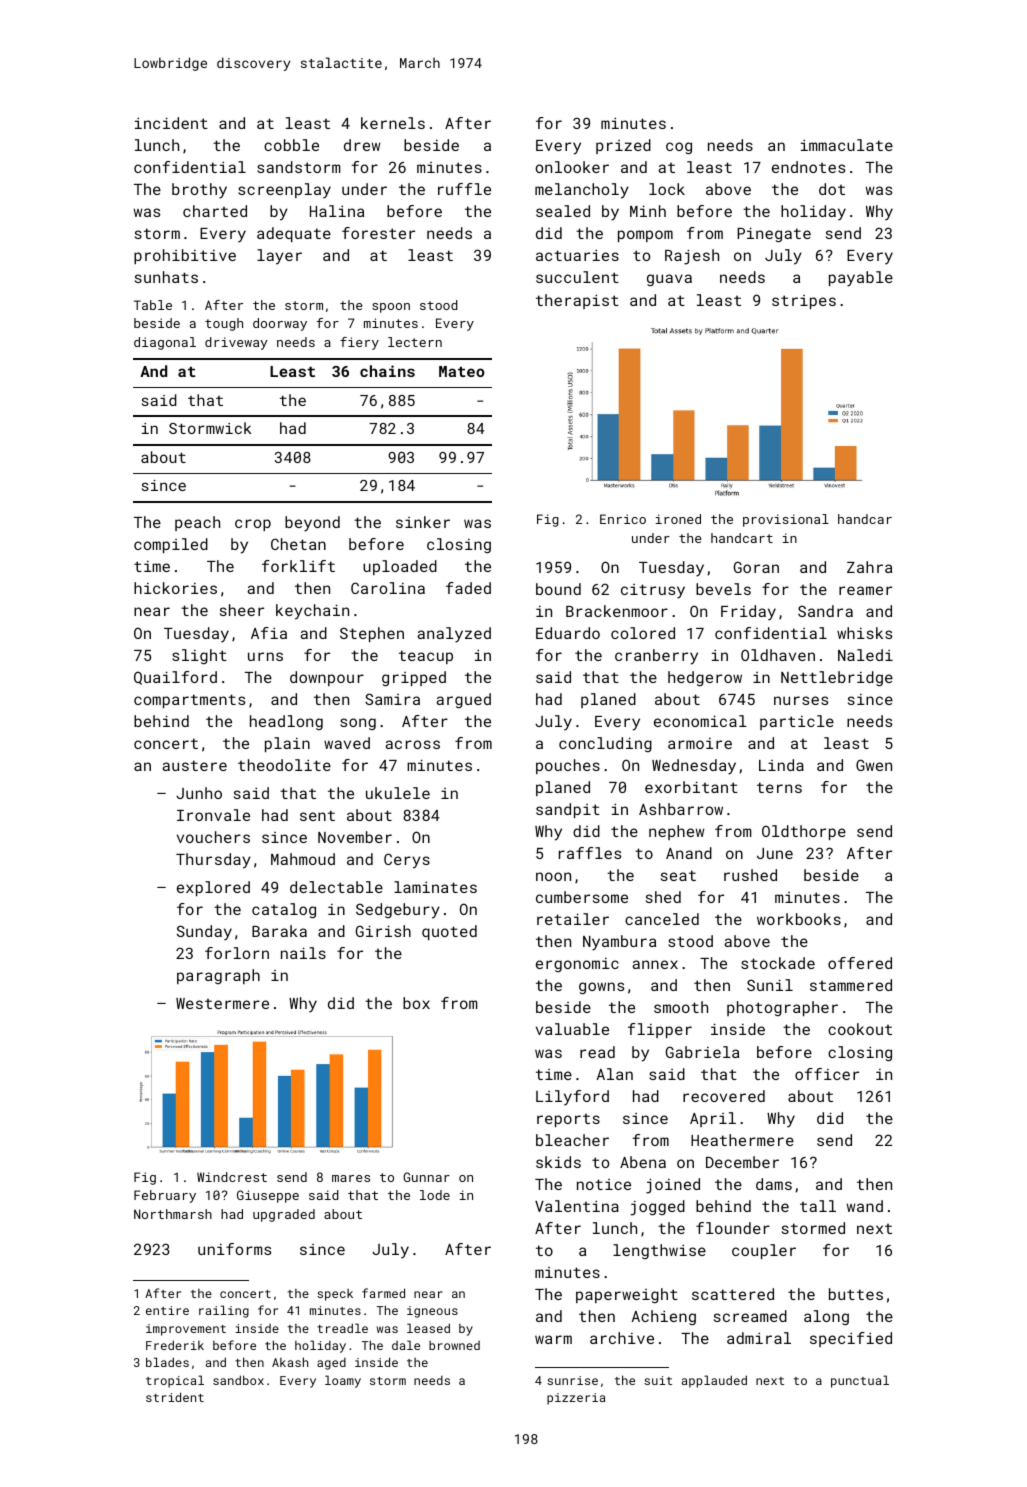  I want to click on kernels, so click(393, 123).
